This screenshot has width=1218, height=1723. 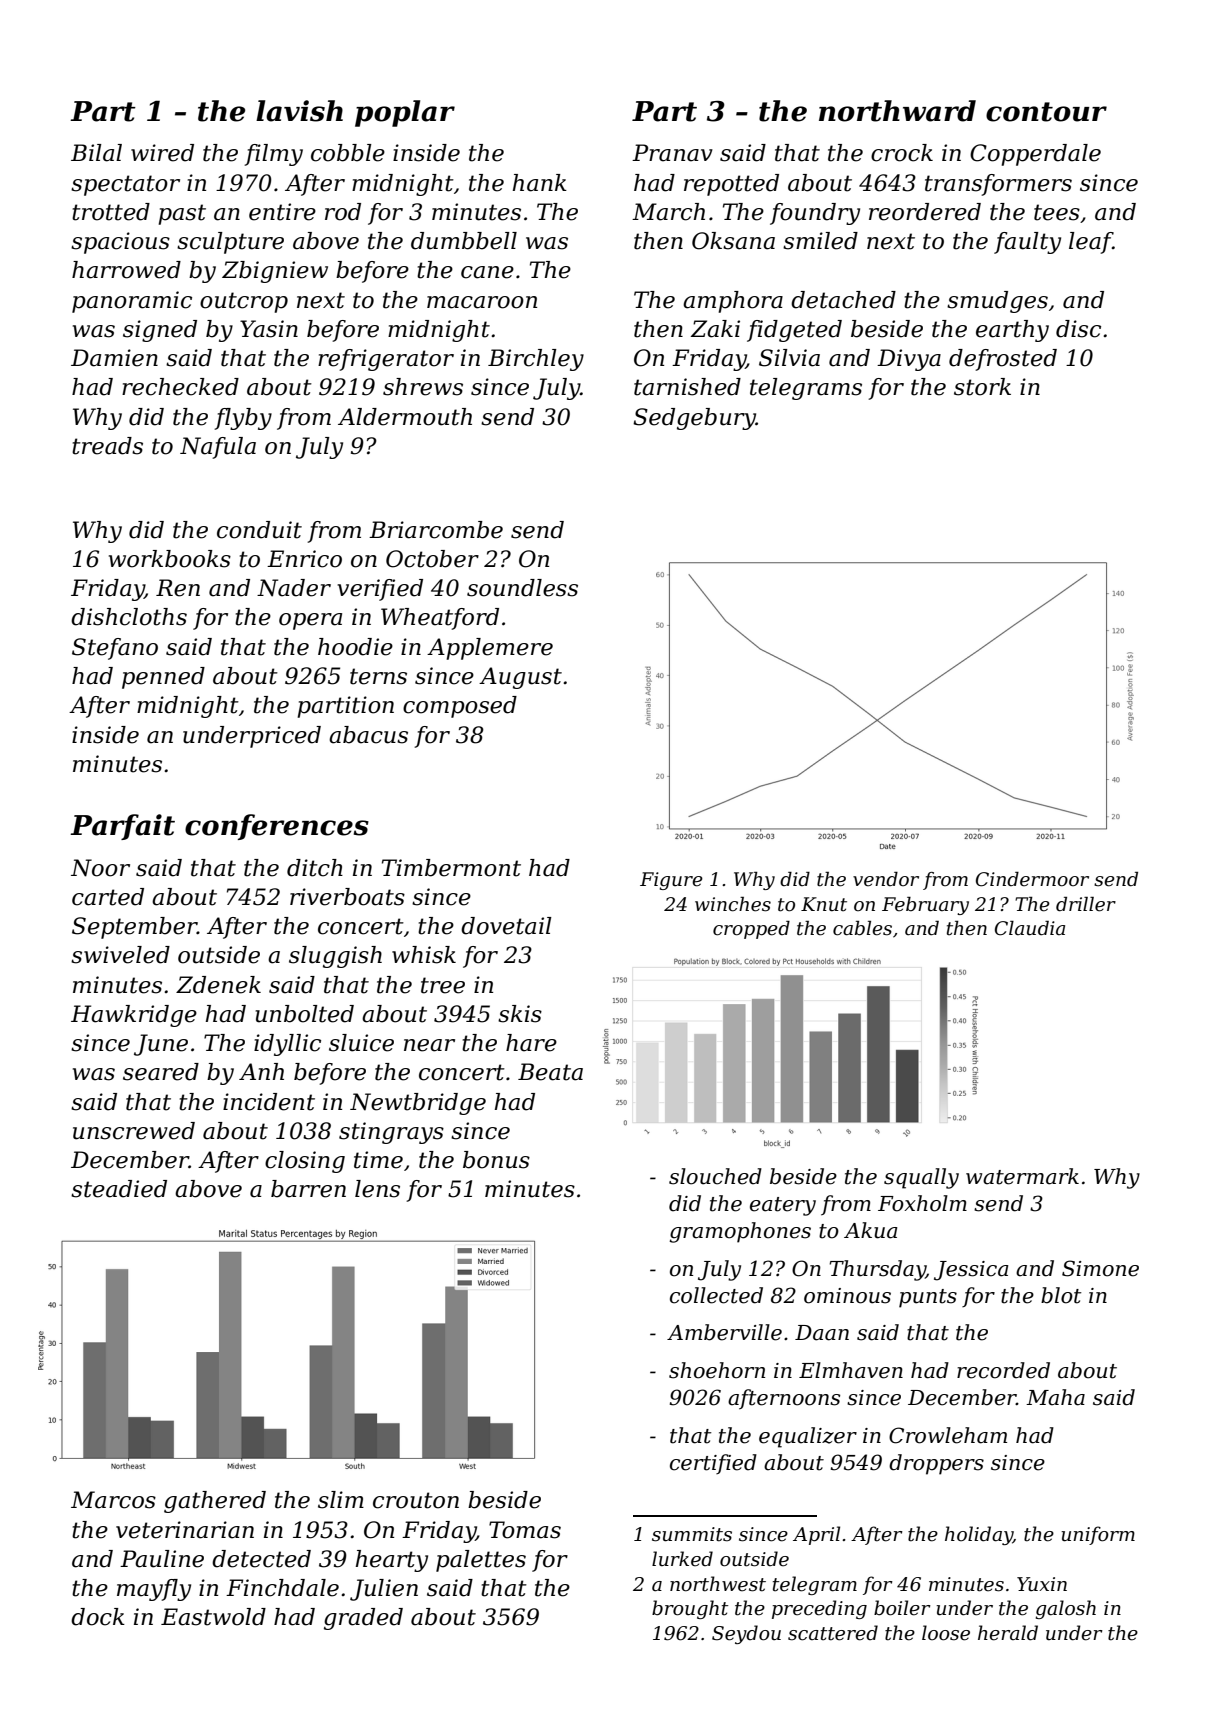 What do you see at coordinates (405, 417) in the screenshot?
I see `Aldermouth` at bounding box center [405, 417].
